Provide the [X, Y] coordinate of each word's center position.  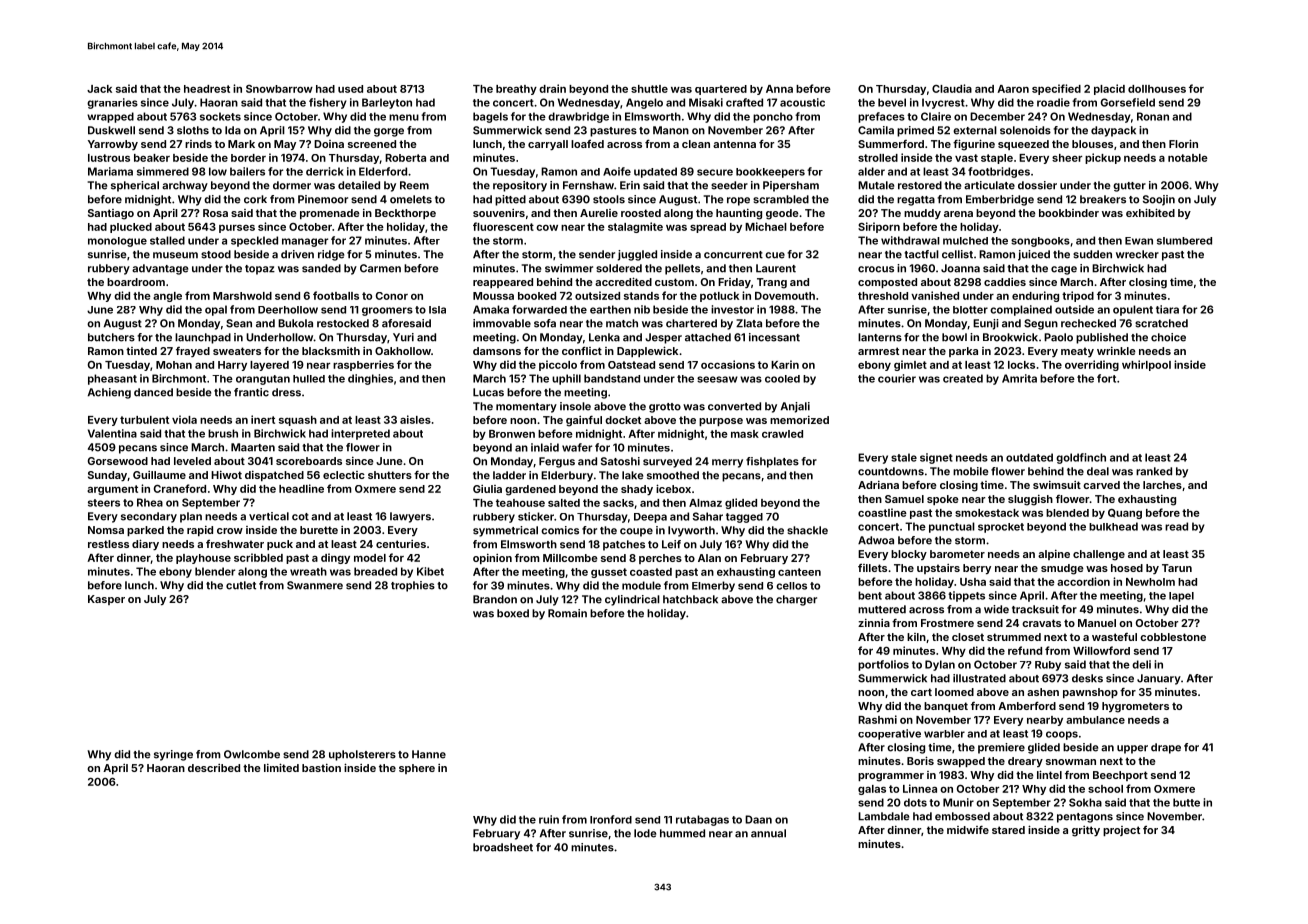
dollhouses [1157, 89]
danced [153, 392]
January [1159, 679]
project [1121, 831]
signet [936, 458]
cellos [791, 586]
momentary [526, 408]
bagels [490, 117]
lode [645, 833]
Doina [329, 144]
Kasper [106, 600]
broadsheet [503, 847]
